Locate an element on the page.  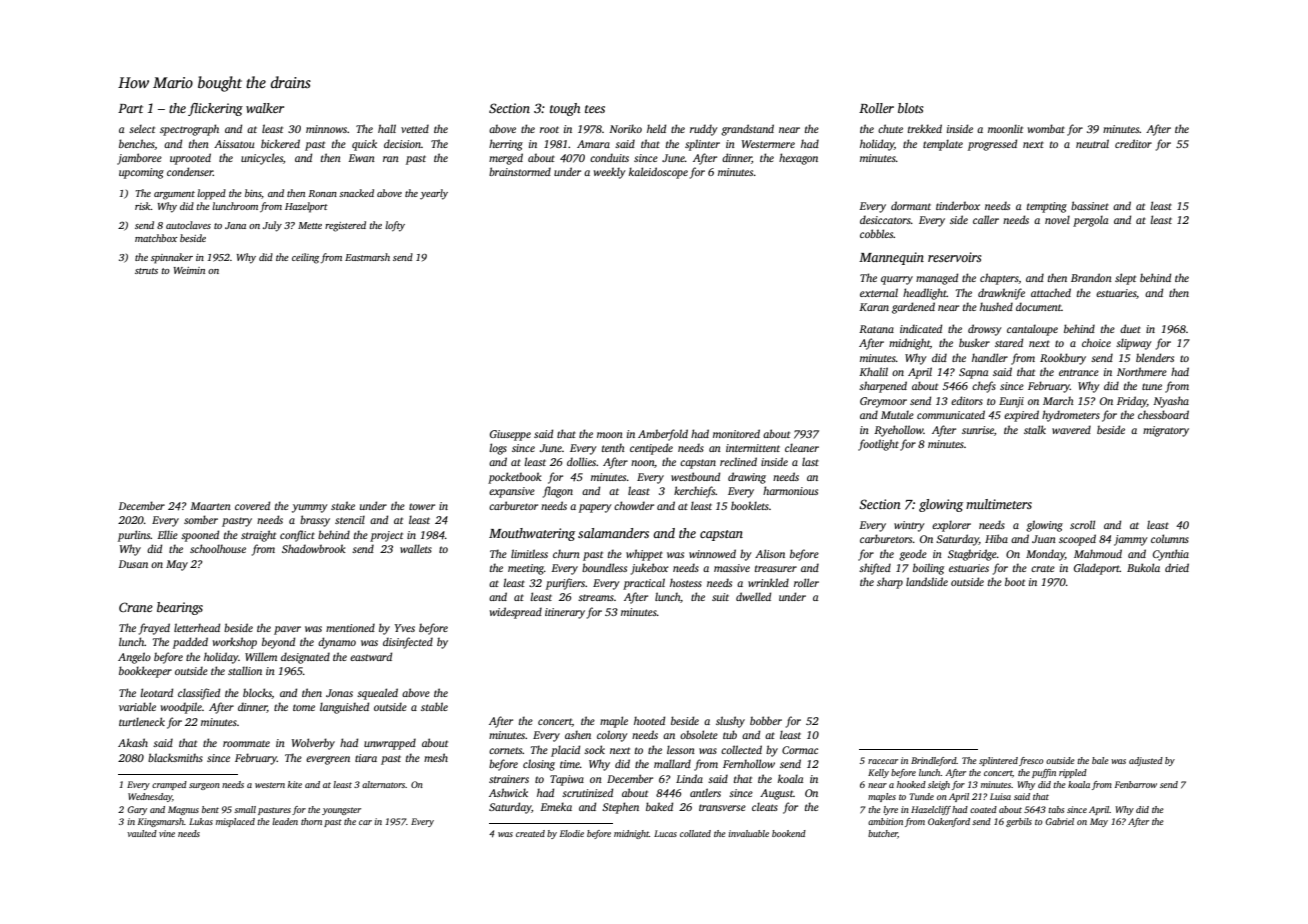
tees is located at coordinates (595, 109).
